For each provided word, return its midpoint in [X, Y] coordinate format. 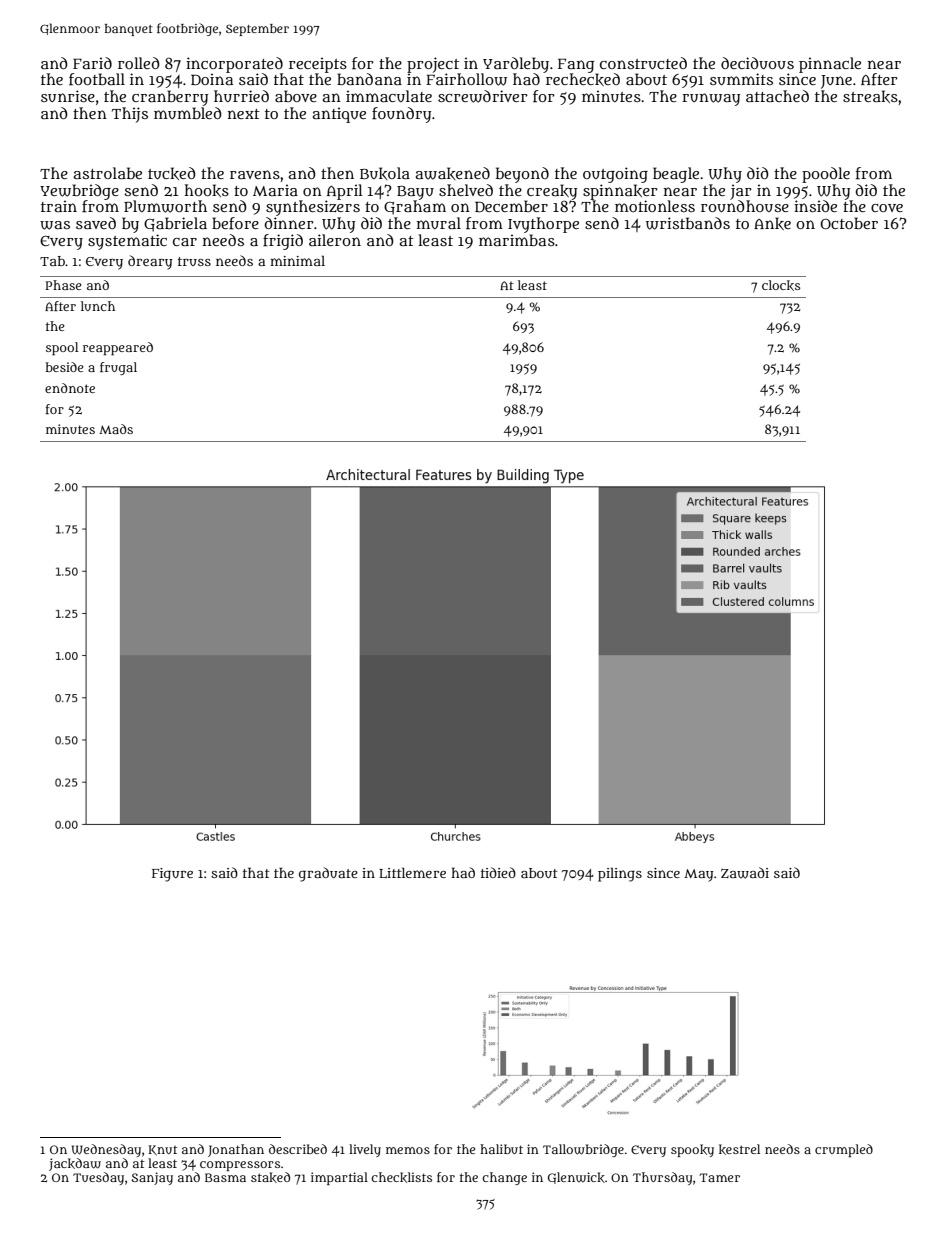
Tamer [719, 1177]
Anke [772, 223]
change [504, 1178]
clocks [781, 285]
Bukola [385, 173]
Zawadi [745, 873]
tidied [498, 872]
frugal [118, 368]
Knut [163, 1150]
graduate [328, 874]
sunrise [68, 96]
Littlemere [412, 873]
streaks [870, 96]
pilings [620, 874]
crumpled [844, 1150]
